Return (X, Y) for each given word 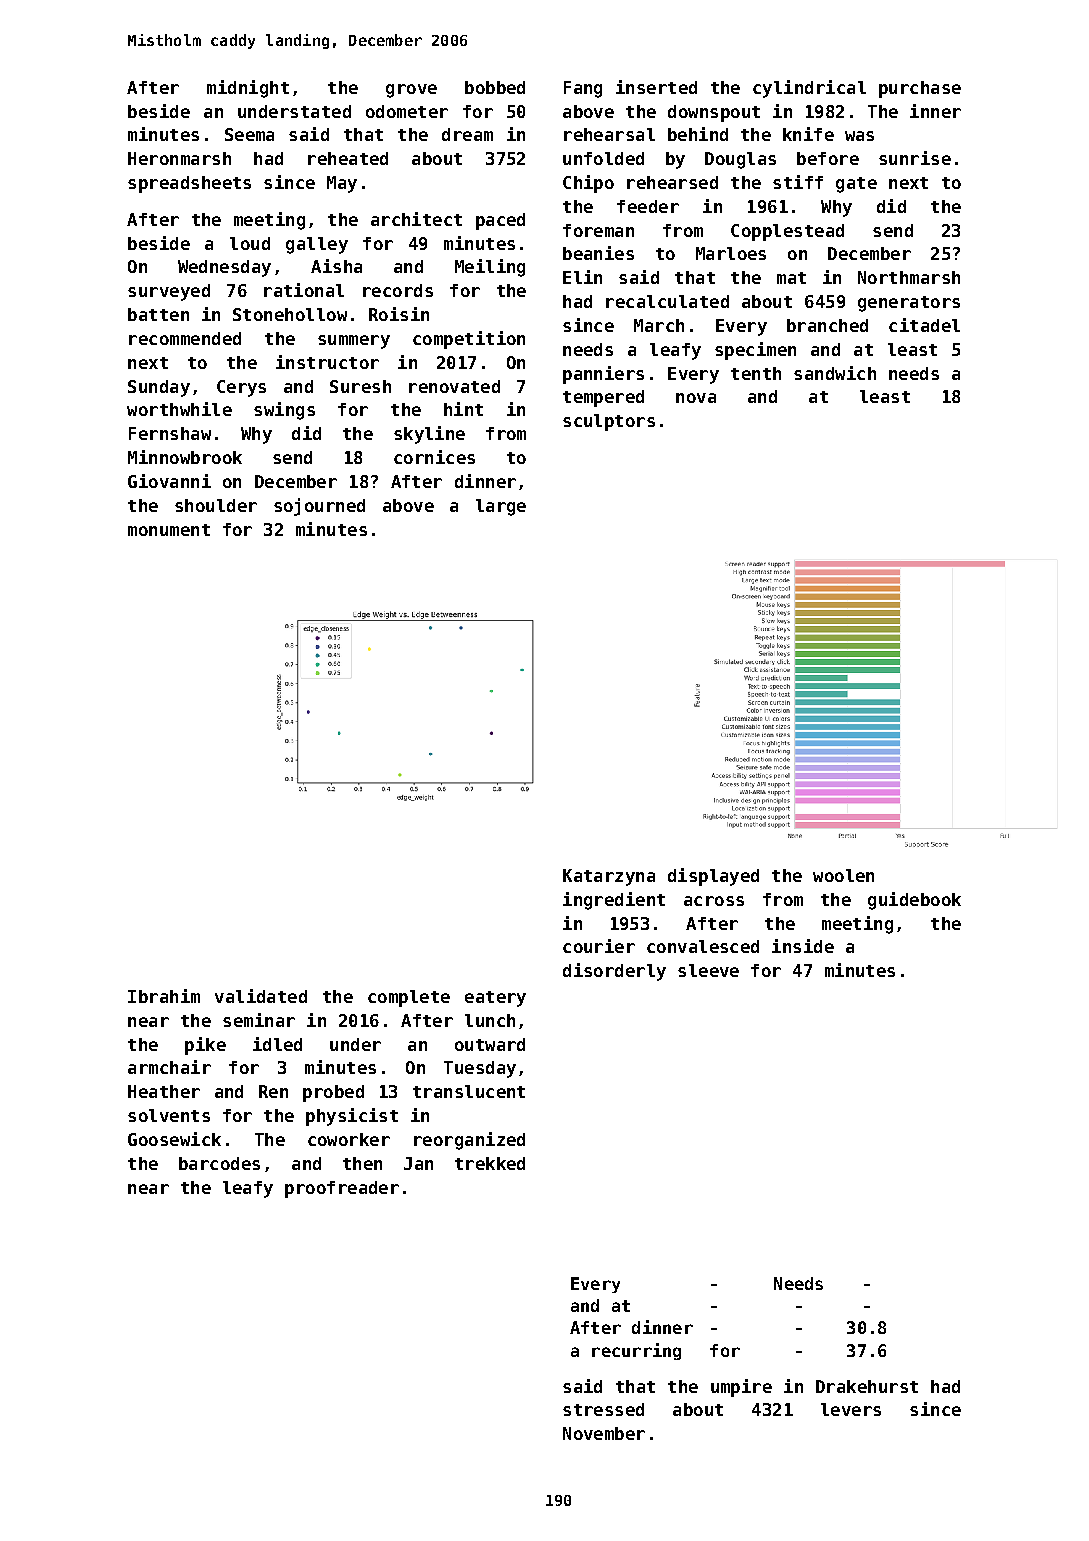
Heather (164, 1091)
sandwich (835, 373)
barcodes (219, 1163)
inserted (656, 87)
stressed (603, 1409)
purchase (920, 89)
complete (409, 998)
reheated (348, 158)
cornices (434, 457)
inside (803, 946)
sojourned (319, 507)
